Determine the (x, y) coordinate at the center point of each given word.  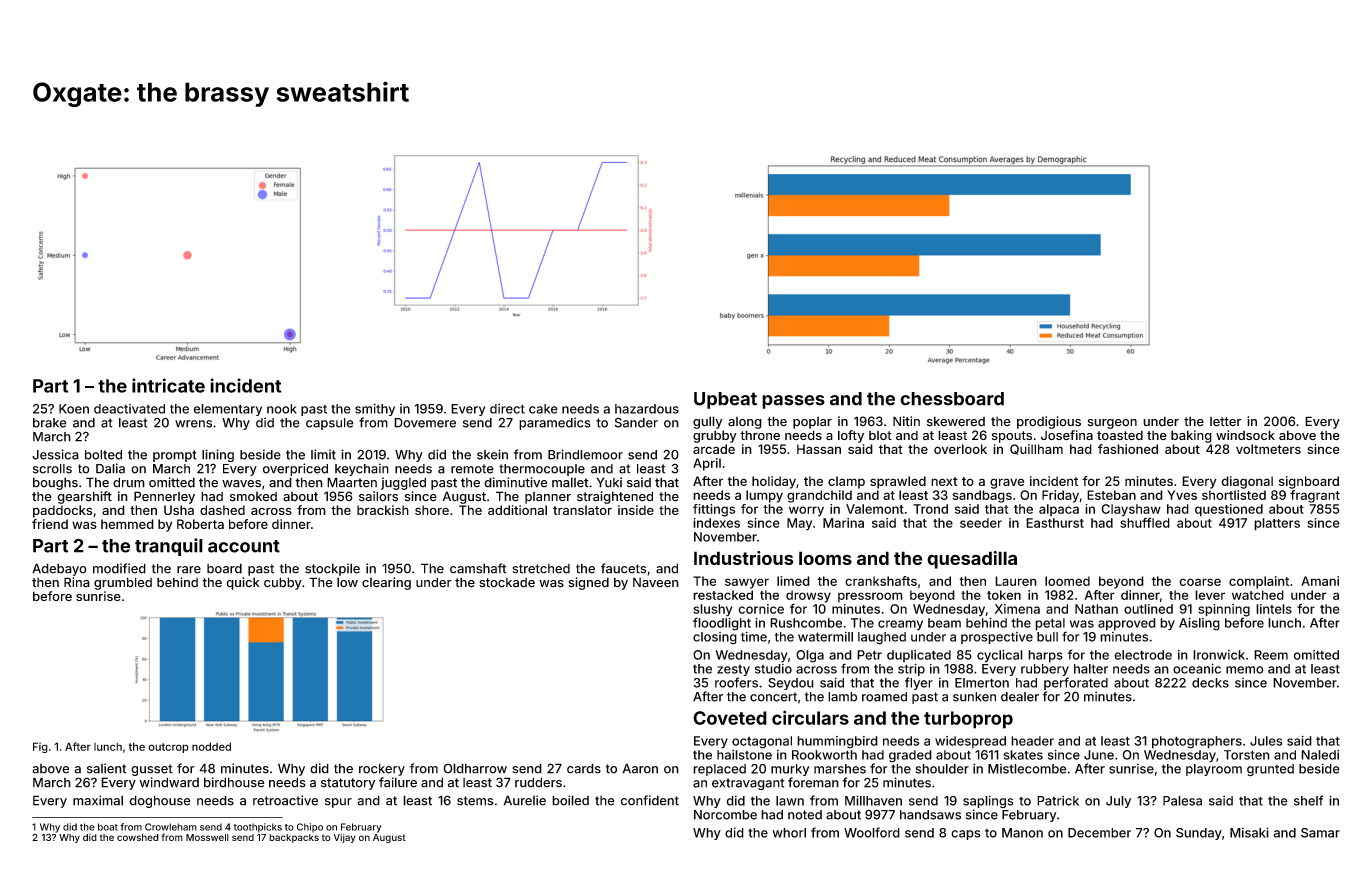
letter (1226, 422)
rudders (538, 782)
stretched (541, 569)
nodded (211, 746)
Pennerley (164, 497)
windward (169, 782)
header (1032, 741)
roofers (736, 682)
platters (1277, 524)
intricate (168, 385)
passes (793, 402)
